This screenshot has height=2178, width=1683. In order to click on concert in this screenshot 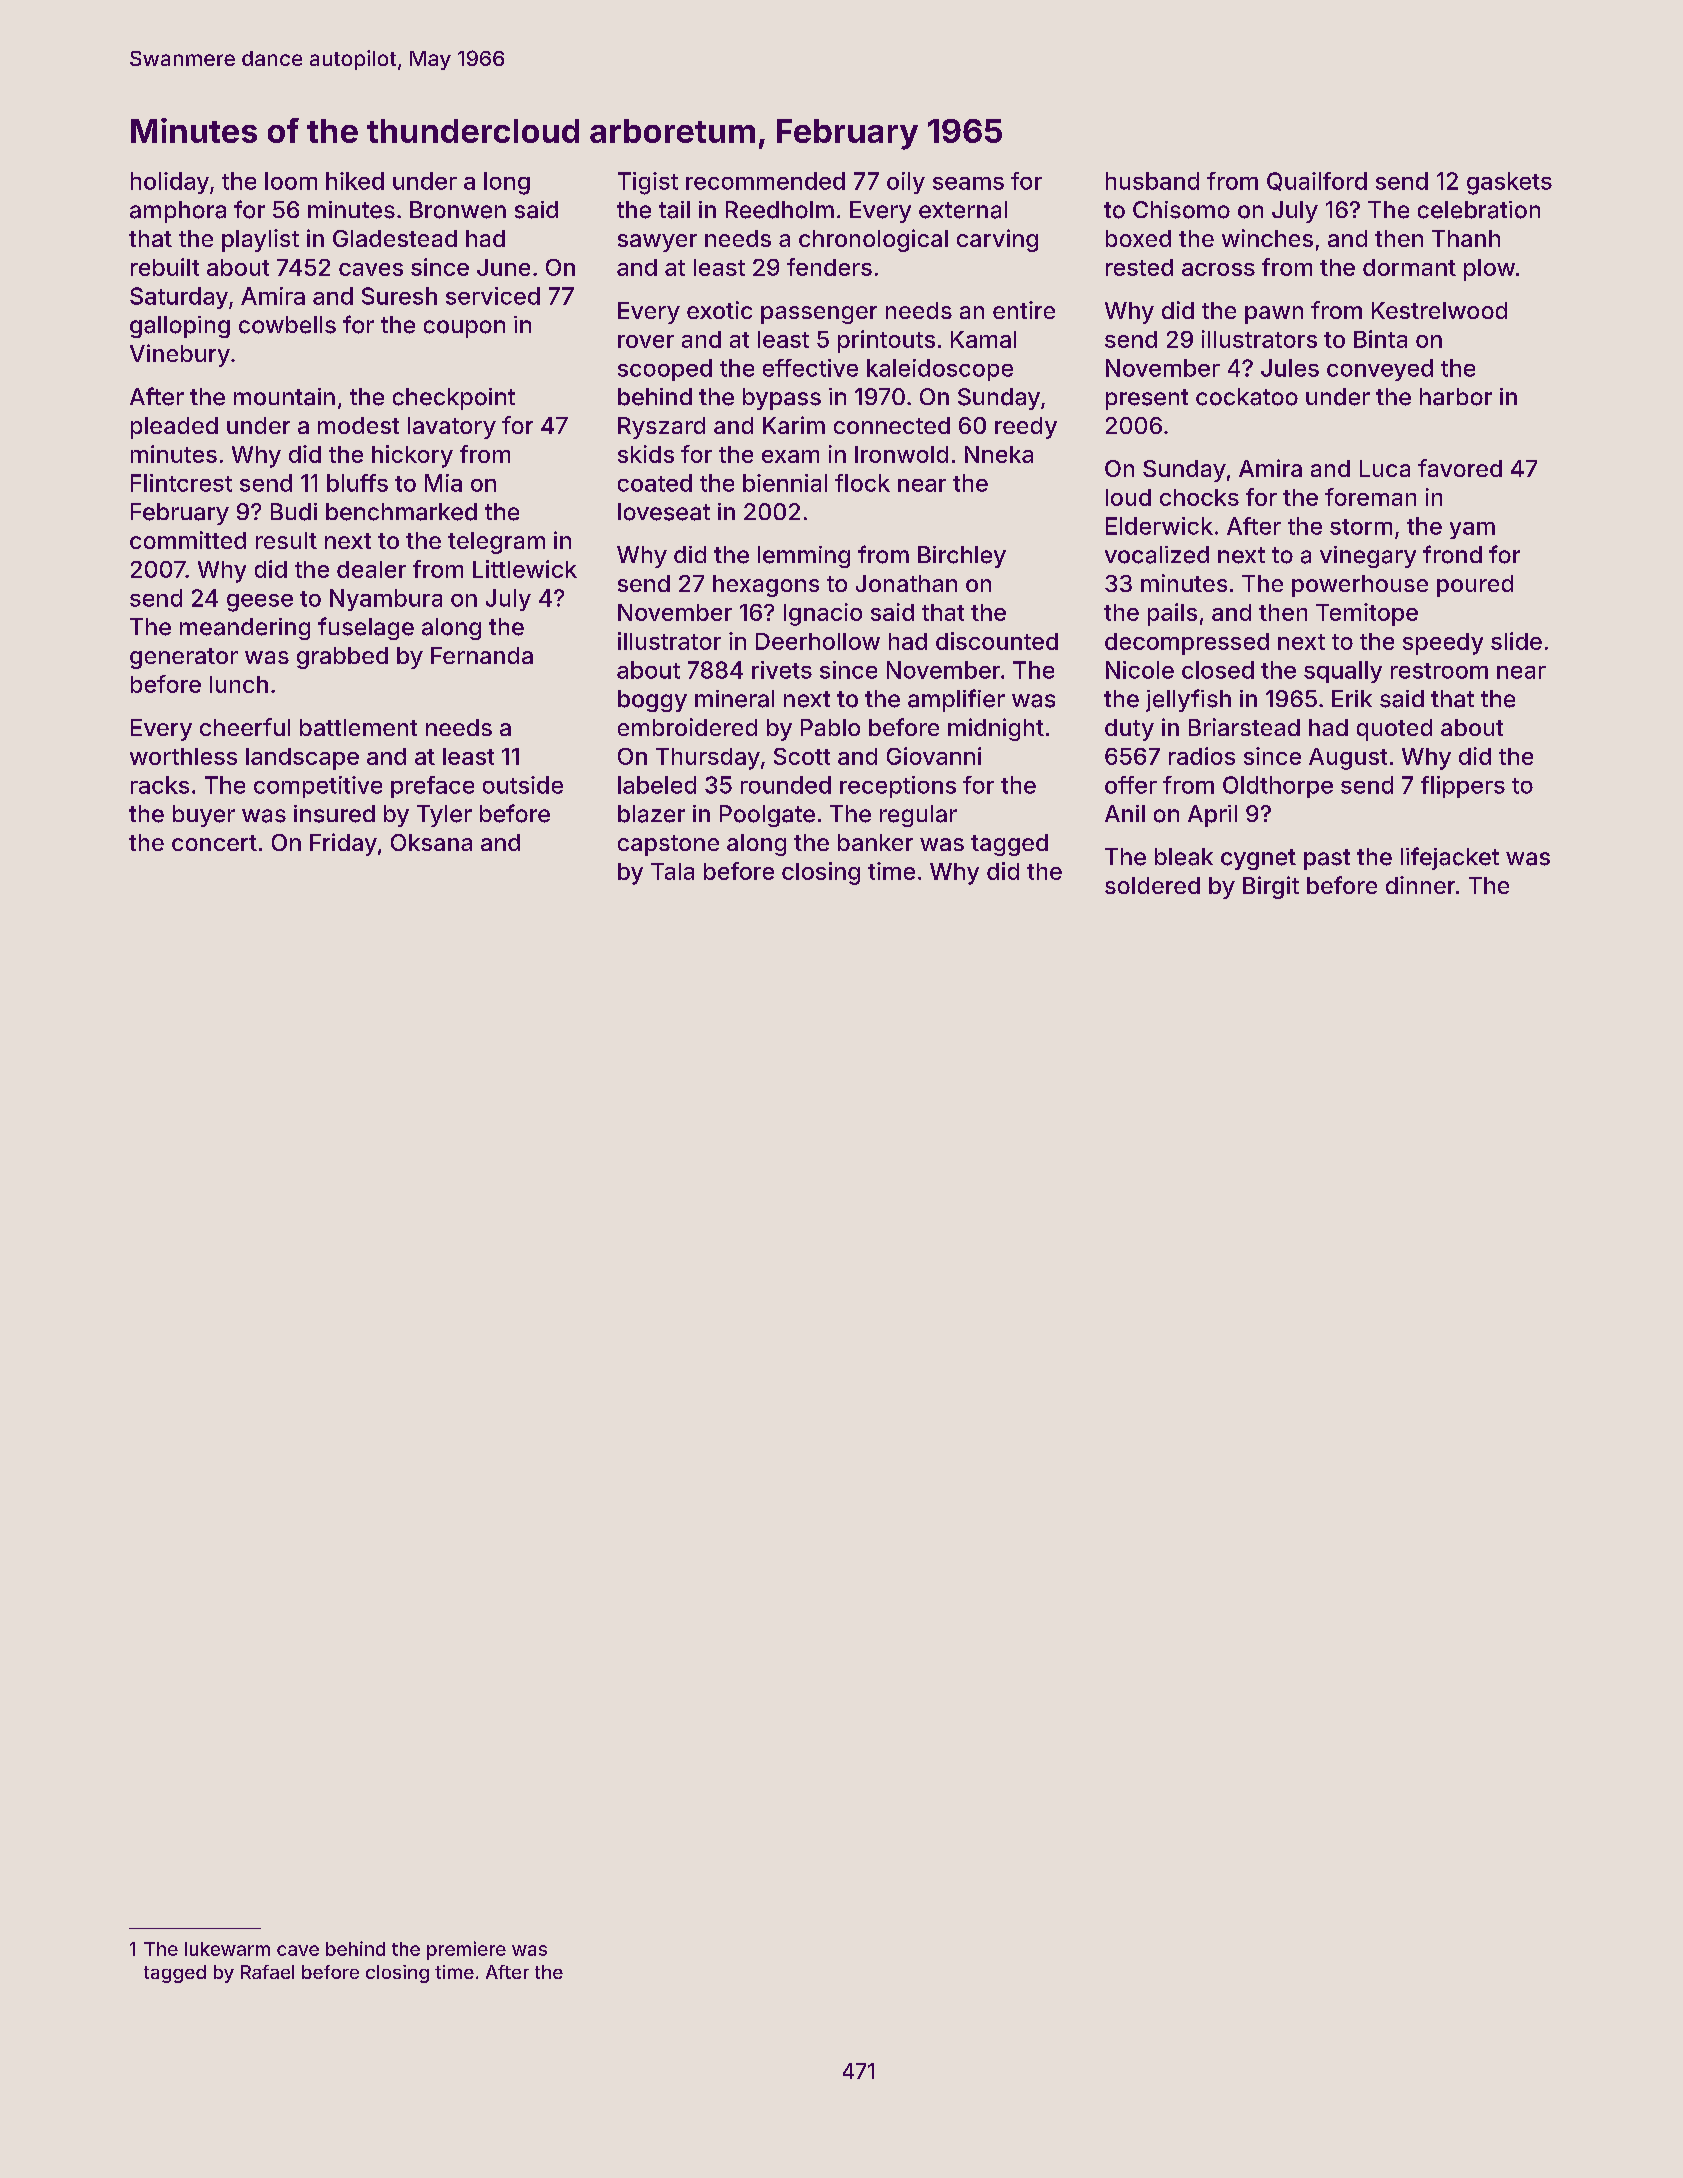, I will do `click(214, 843)`.
